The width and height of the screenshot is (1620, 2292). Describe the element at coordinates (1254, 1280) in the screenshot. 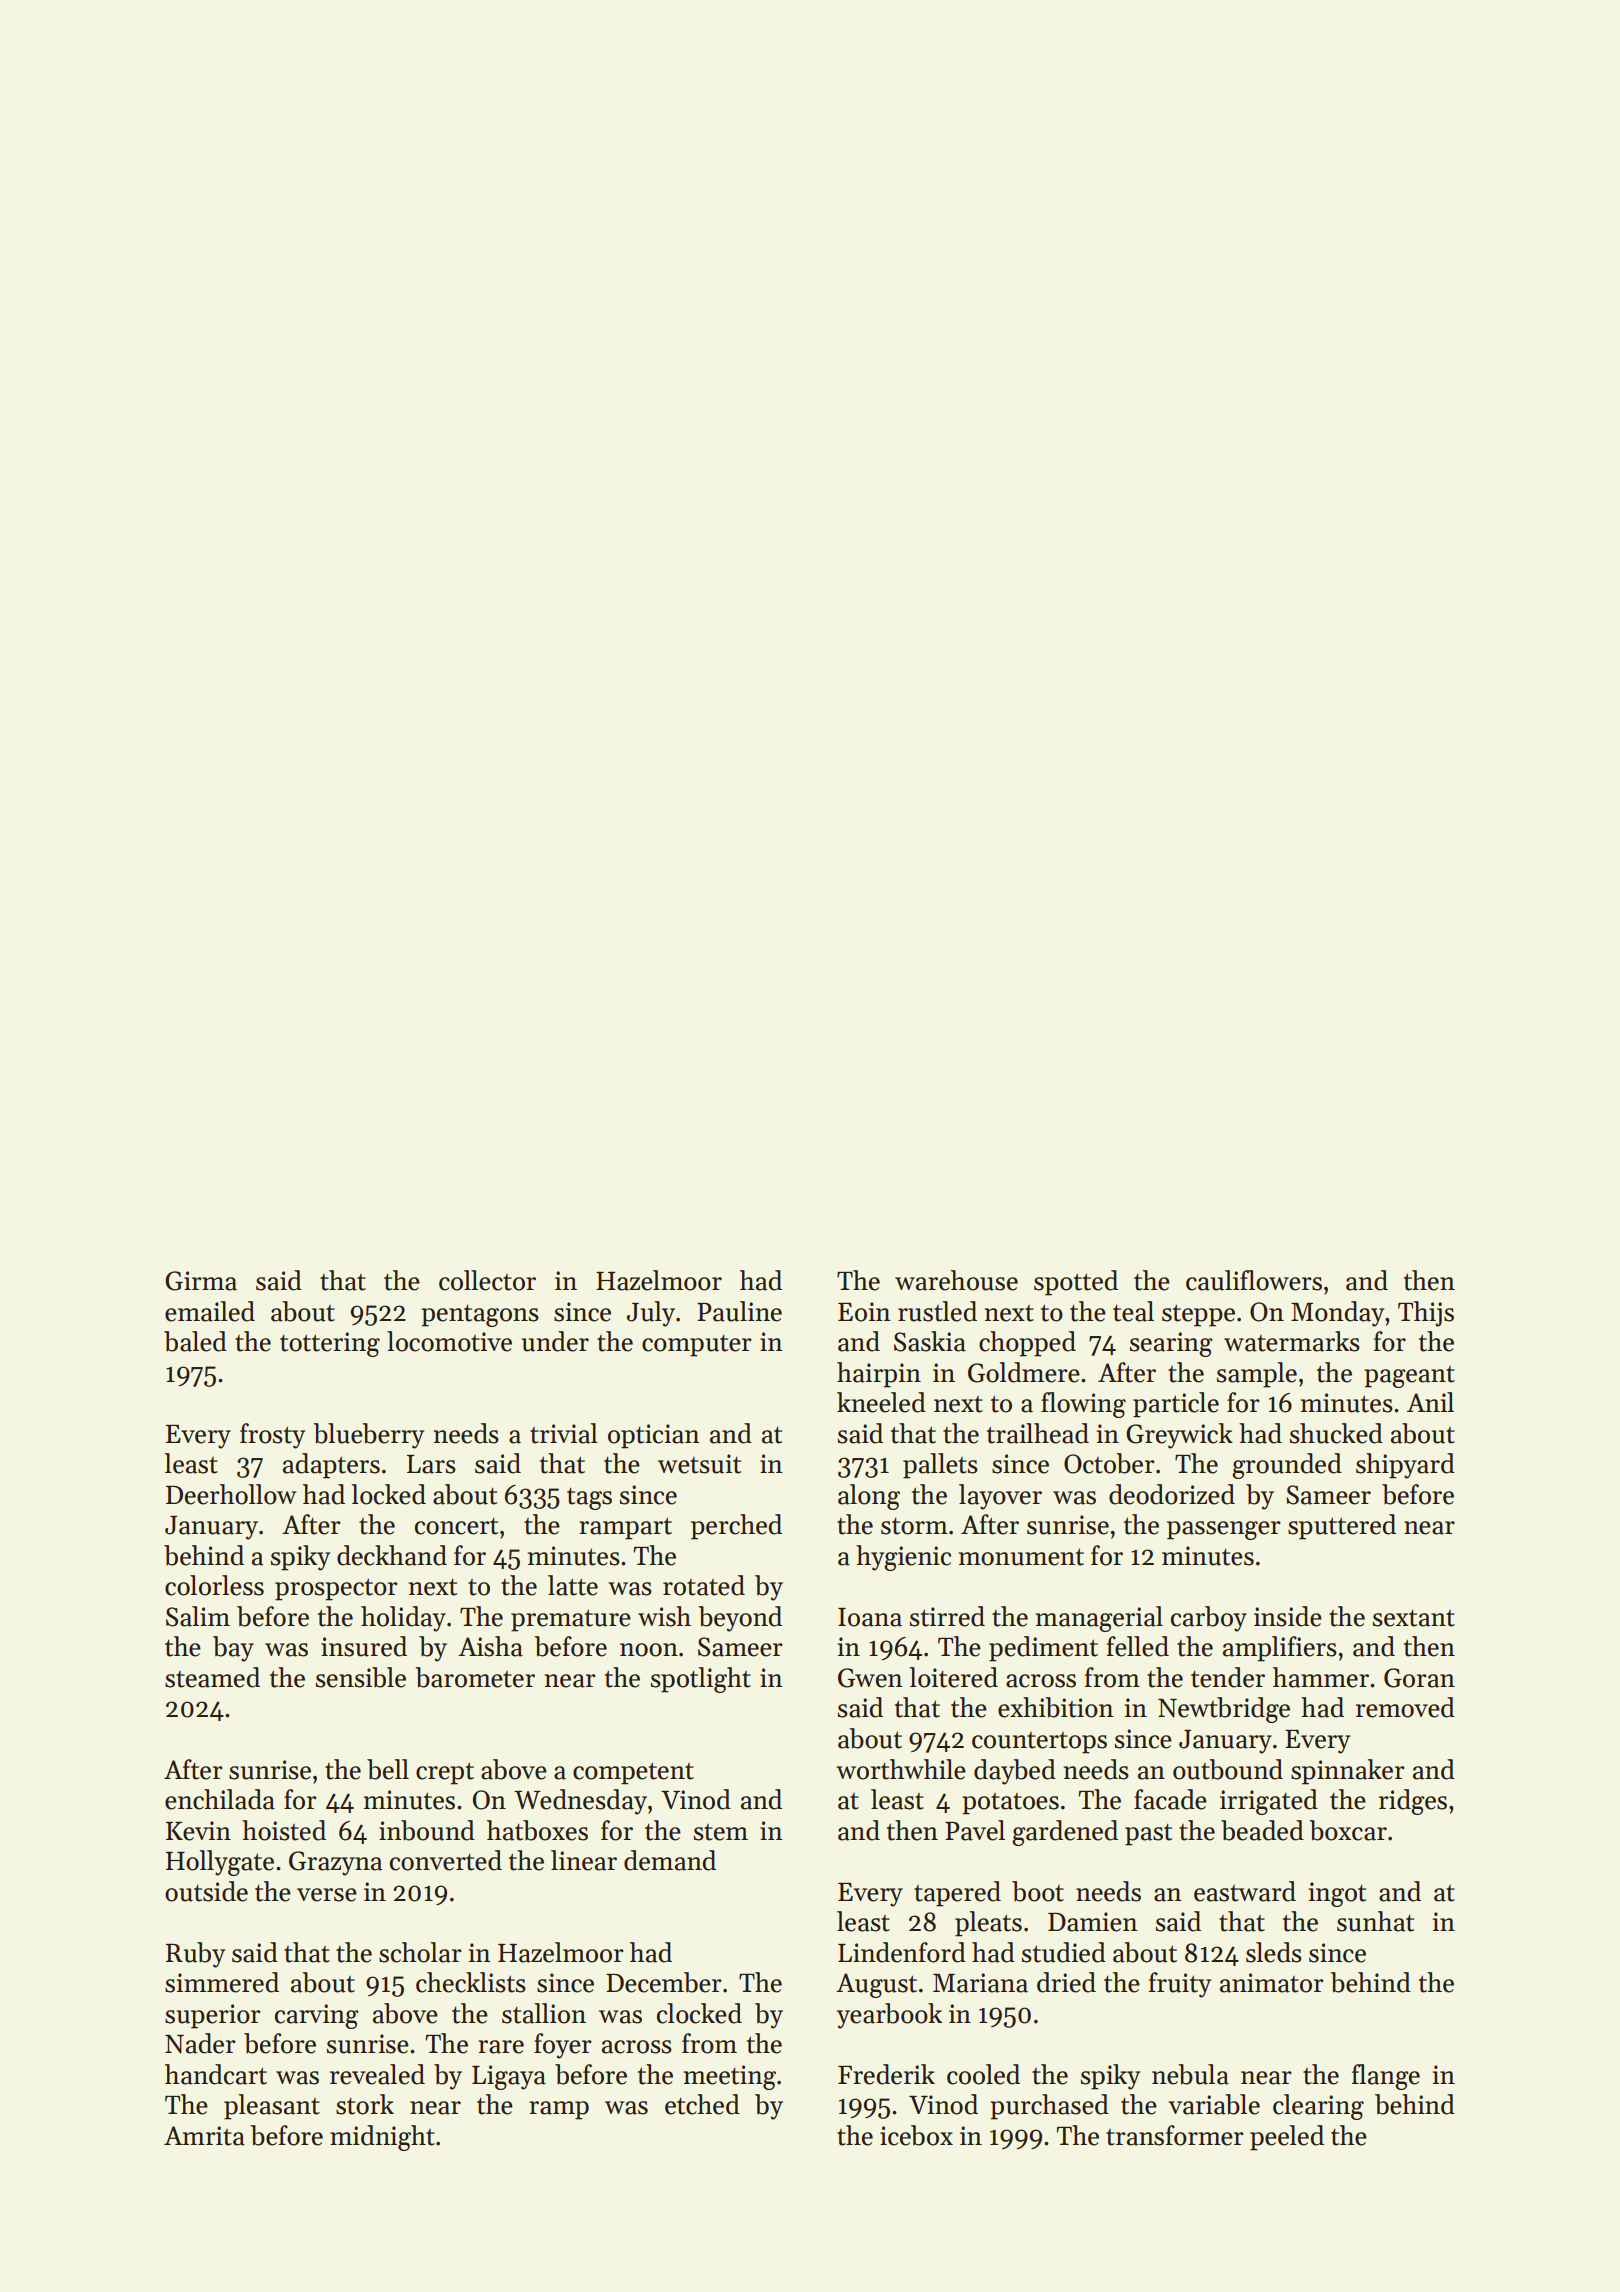

I see `cauliflowers` at that location.
